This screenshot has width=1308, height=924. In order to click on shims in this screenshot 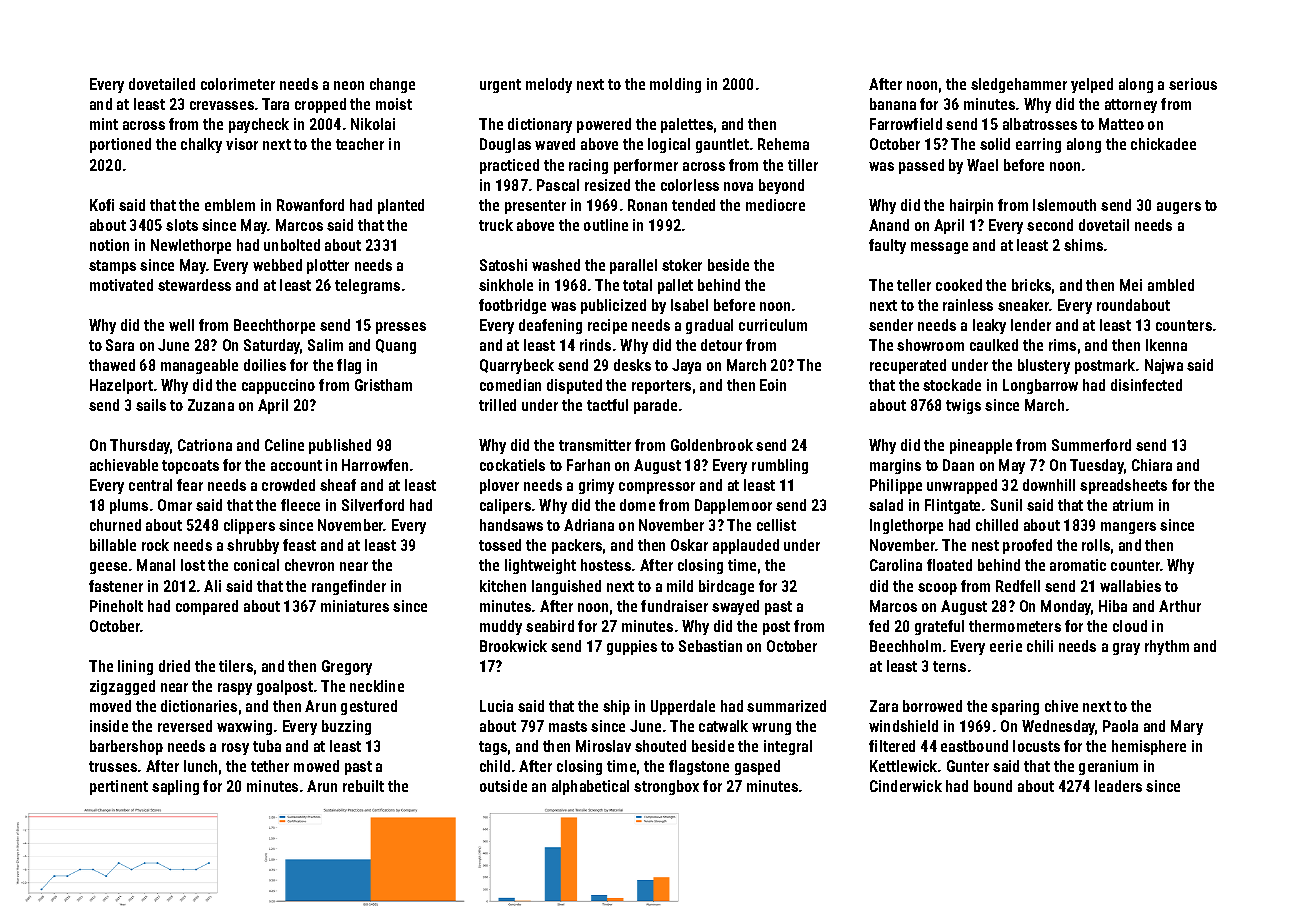, I will do `click(1083, 245)`.
